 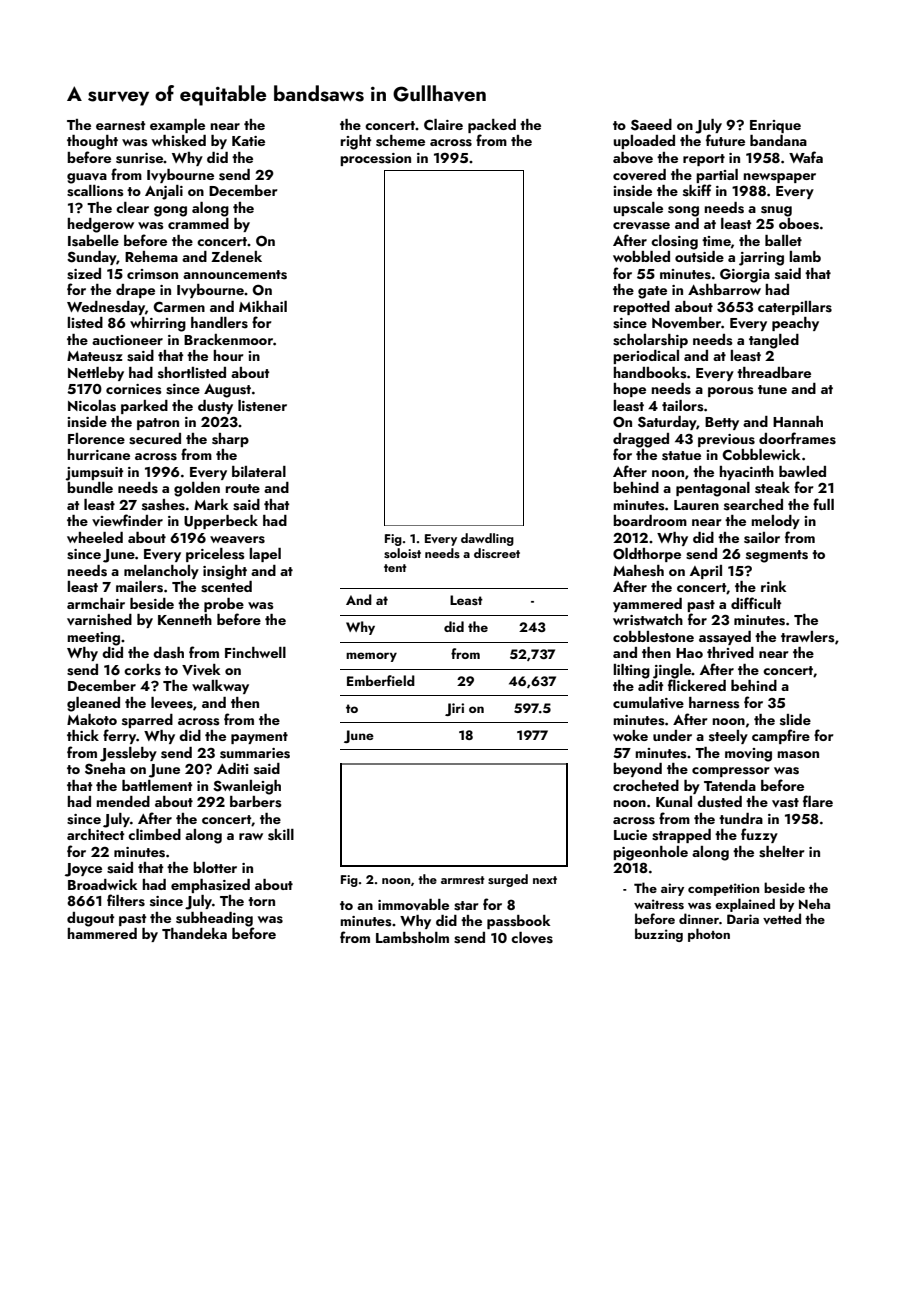 What do you see at coordinates (371, 657) in the screenshot?
I see `memory` at bounding box center [371, 657].
